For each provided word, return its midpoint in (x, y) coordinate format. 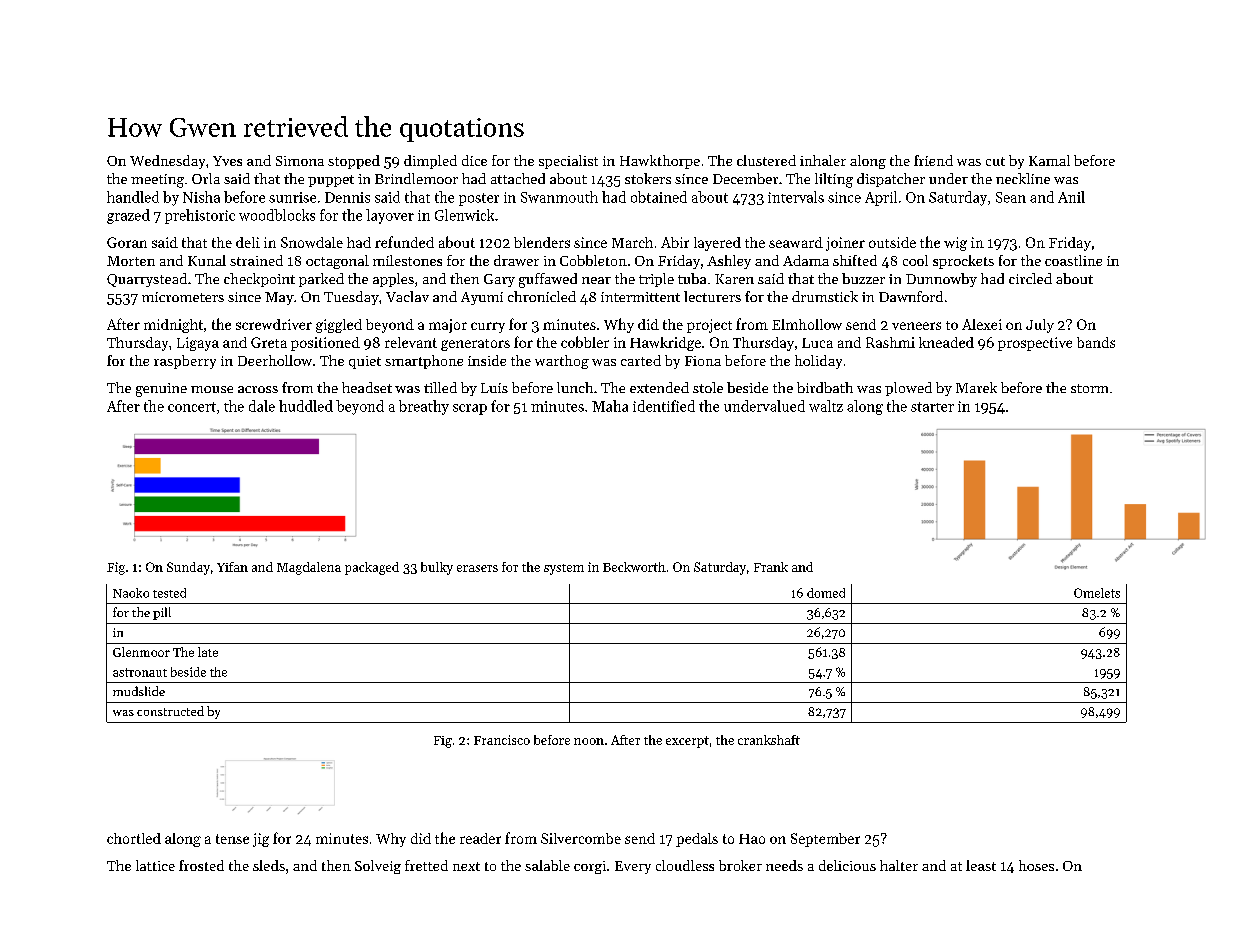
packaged (372, 568)
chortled (134, 838)
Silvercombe (581, 838)
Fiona (703, 361)
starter (932, 407)
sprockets (963, 262)
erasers (477, 568)
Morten (131, 261)
